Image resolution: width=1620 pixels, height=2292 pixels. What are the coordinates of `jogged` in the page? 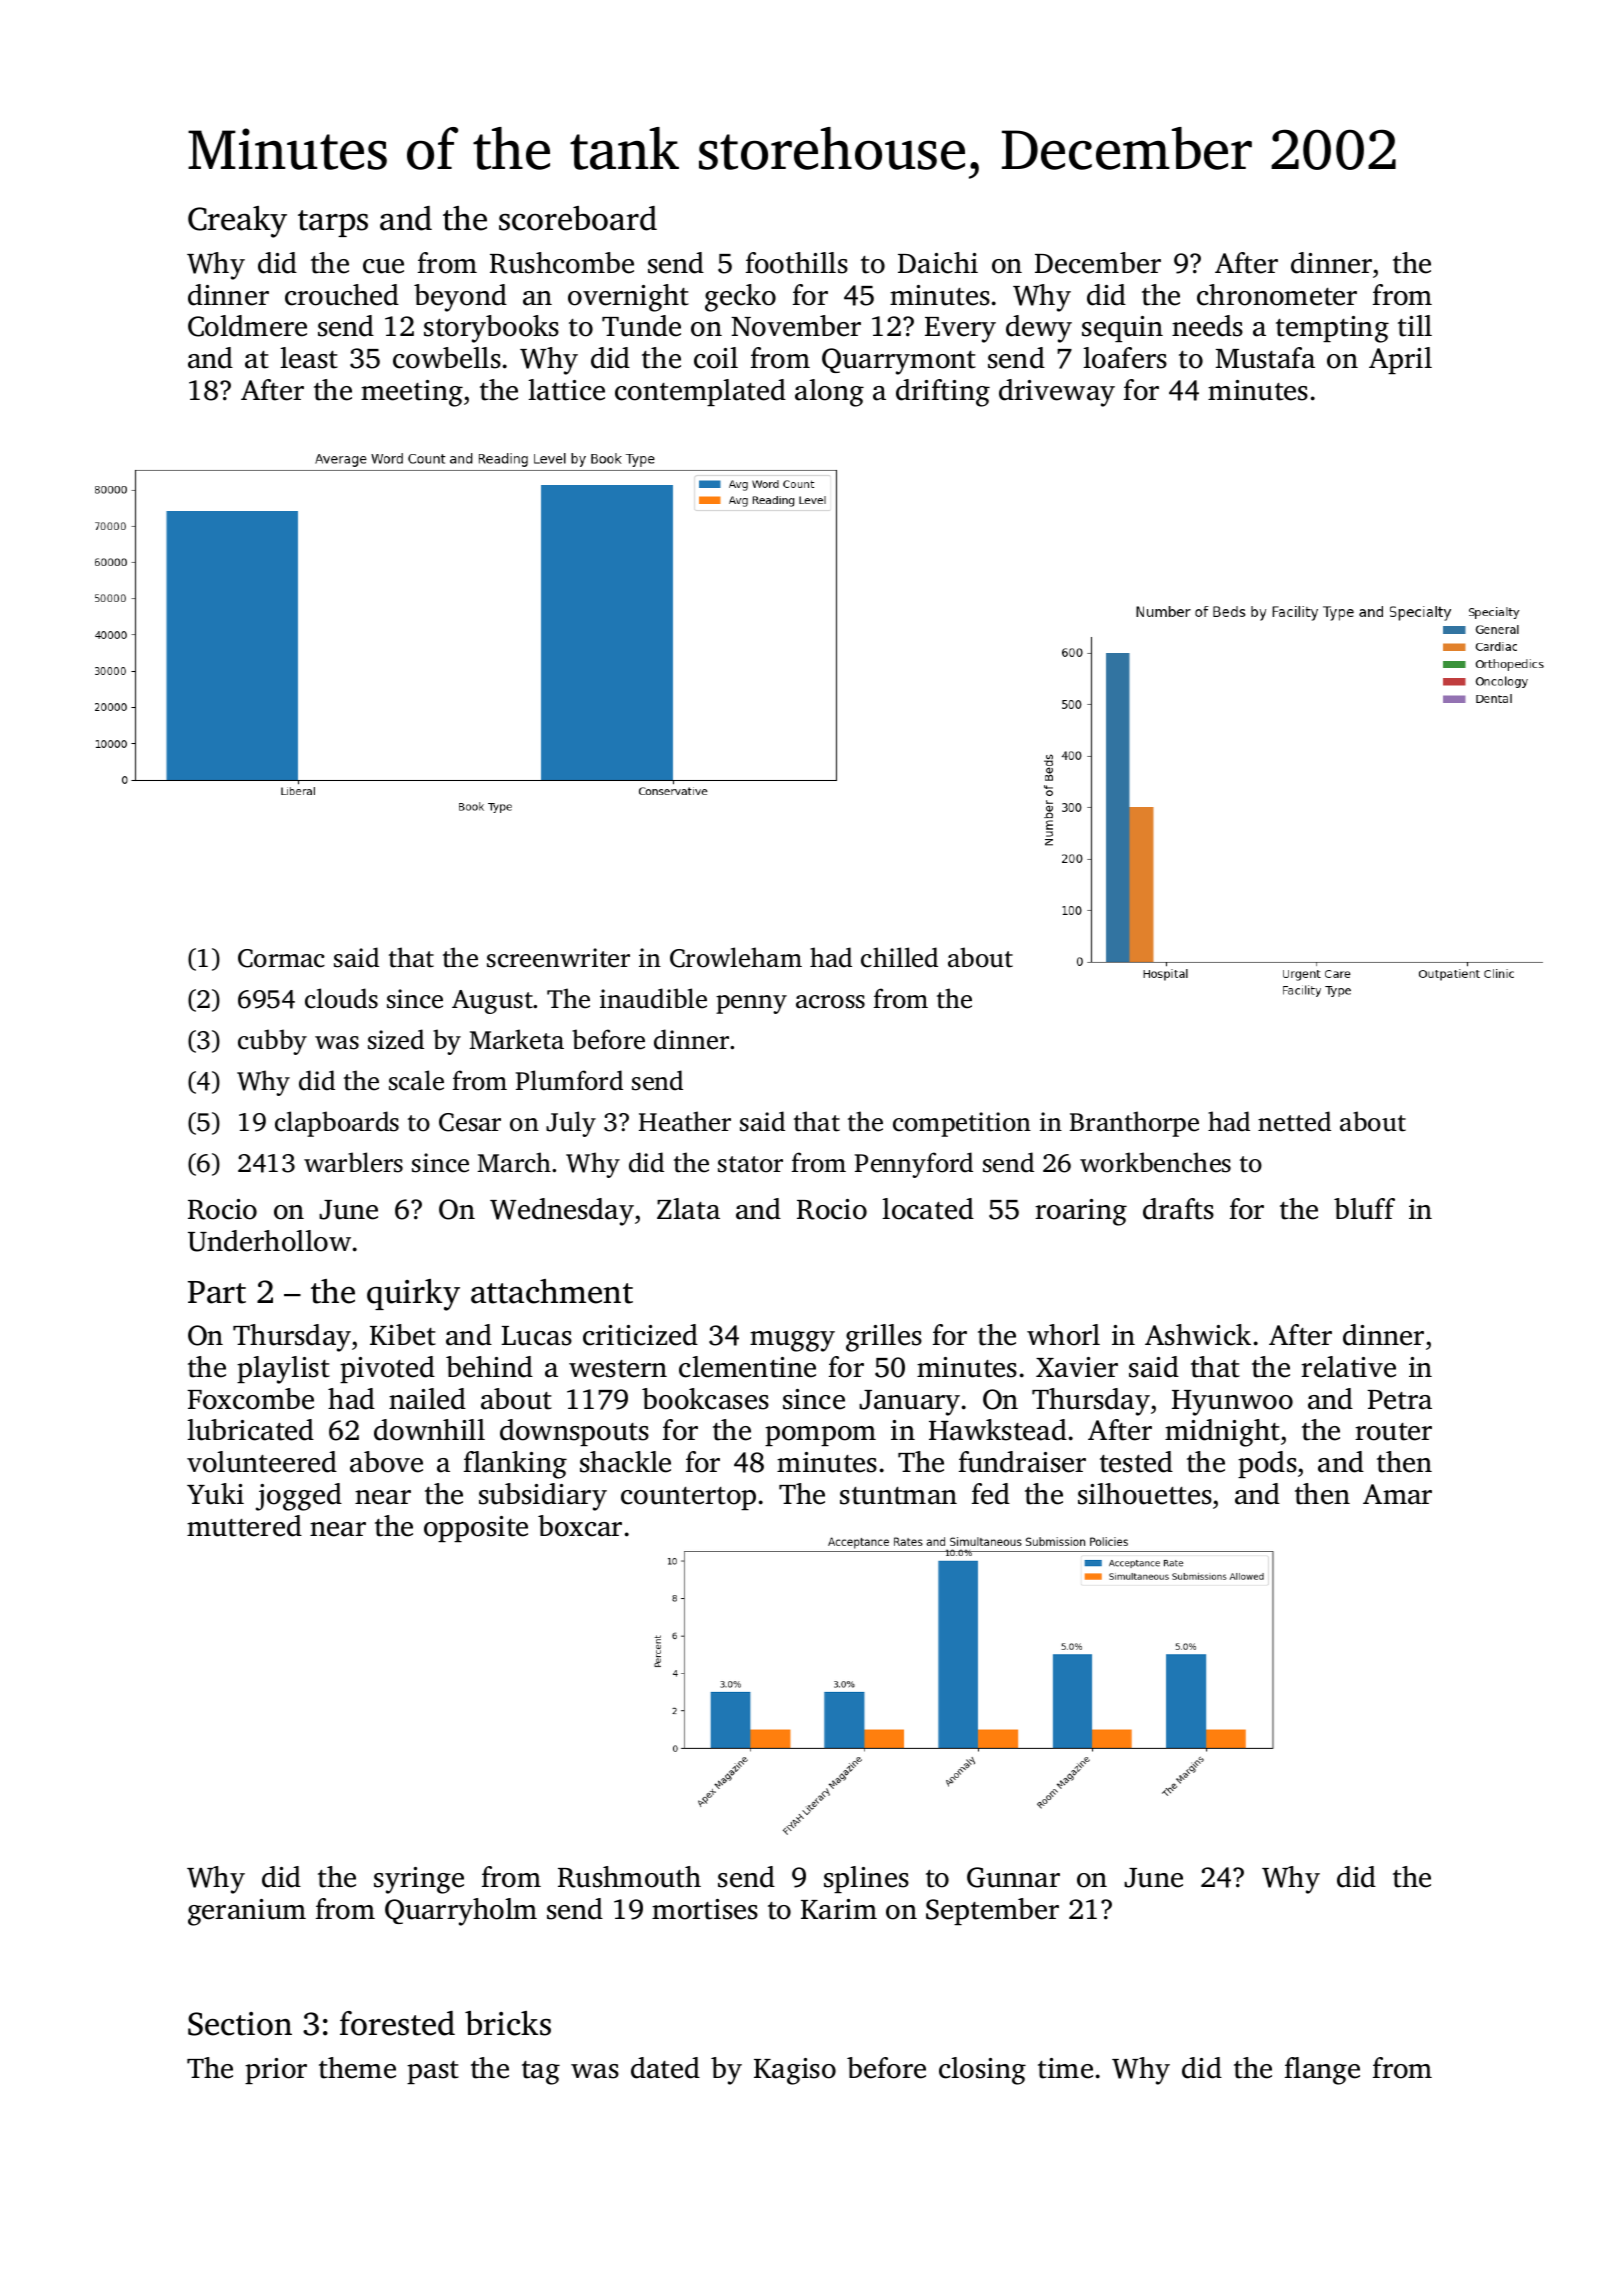 It's located at (299, 1497).
